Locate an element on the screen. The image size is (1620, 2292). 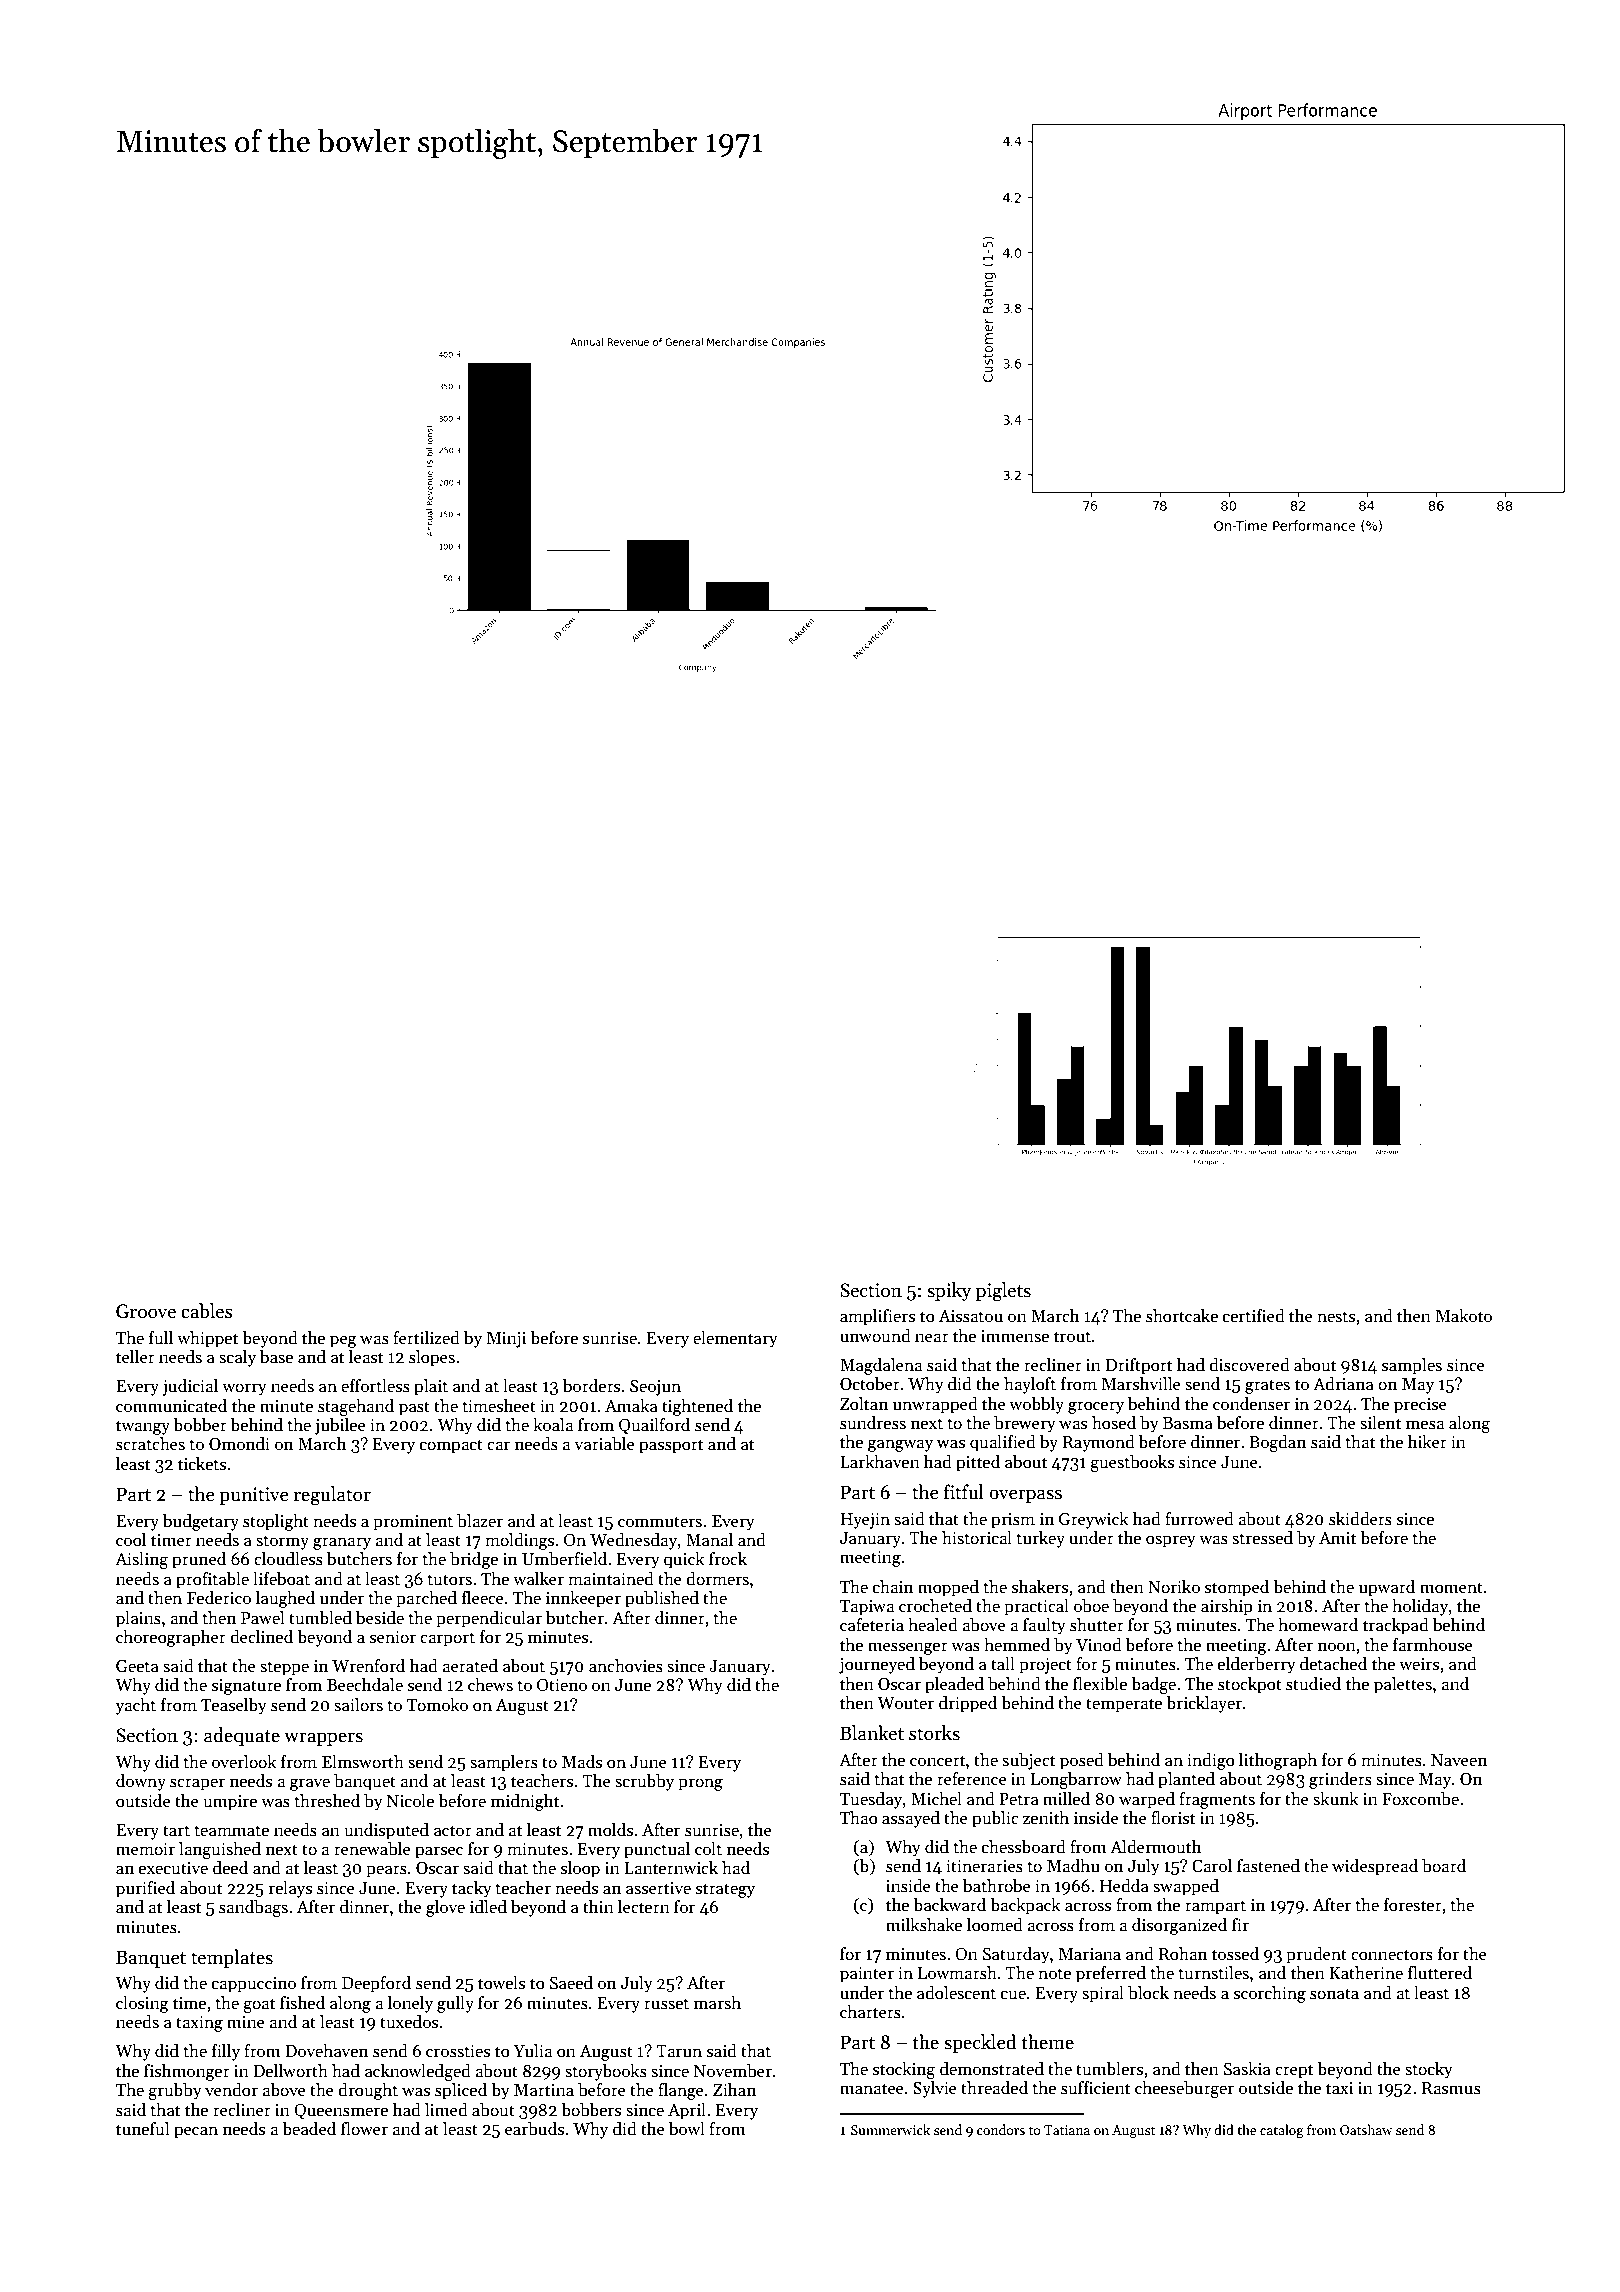
Oatshaw is located at coordinates (1366, 2129).
